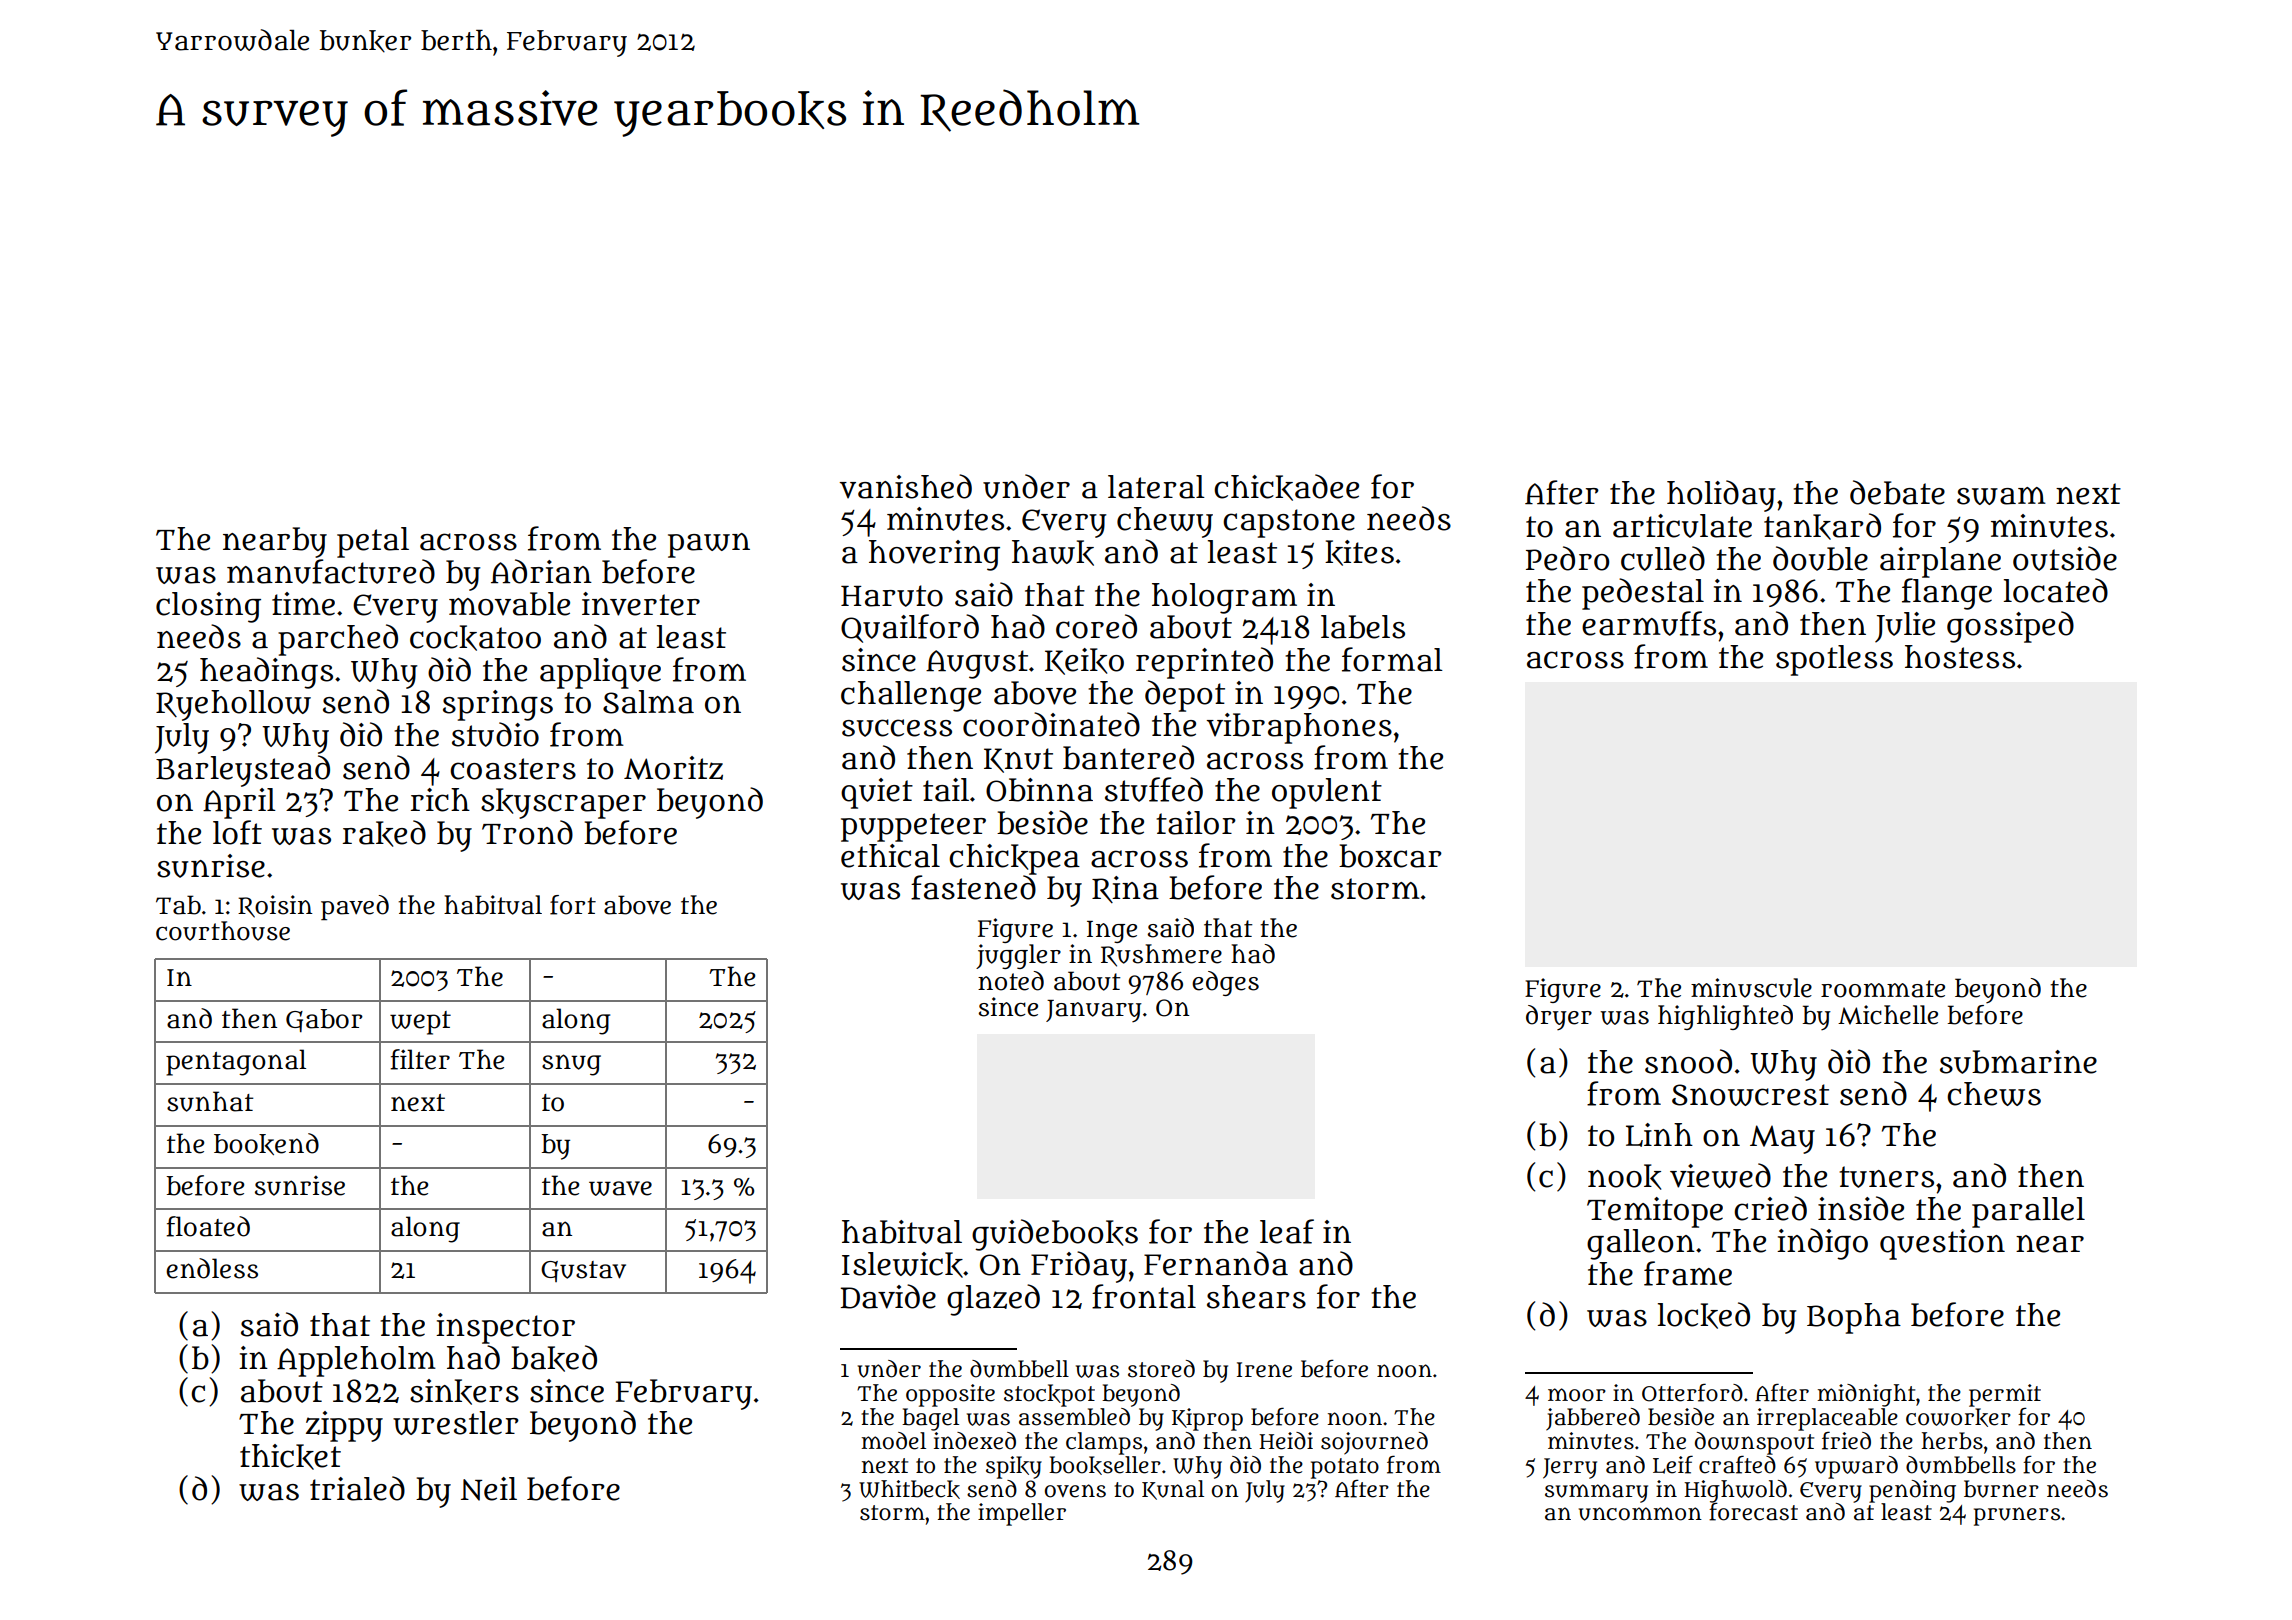  What do you see at coordinates (1390, 856) in the page?
I see `boxcar` at bounding box center [1390, 856].
